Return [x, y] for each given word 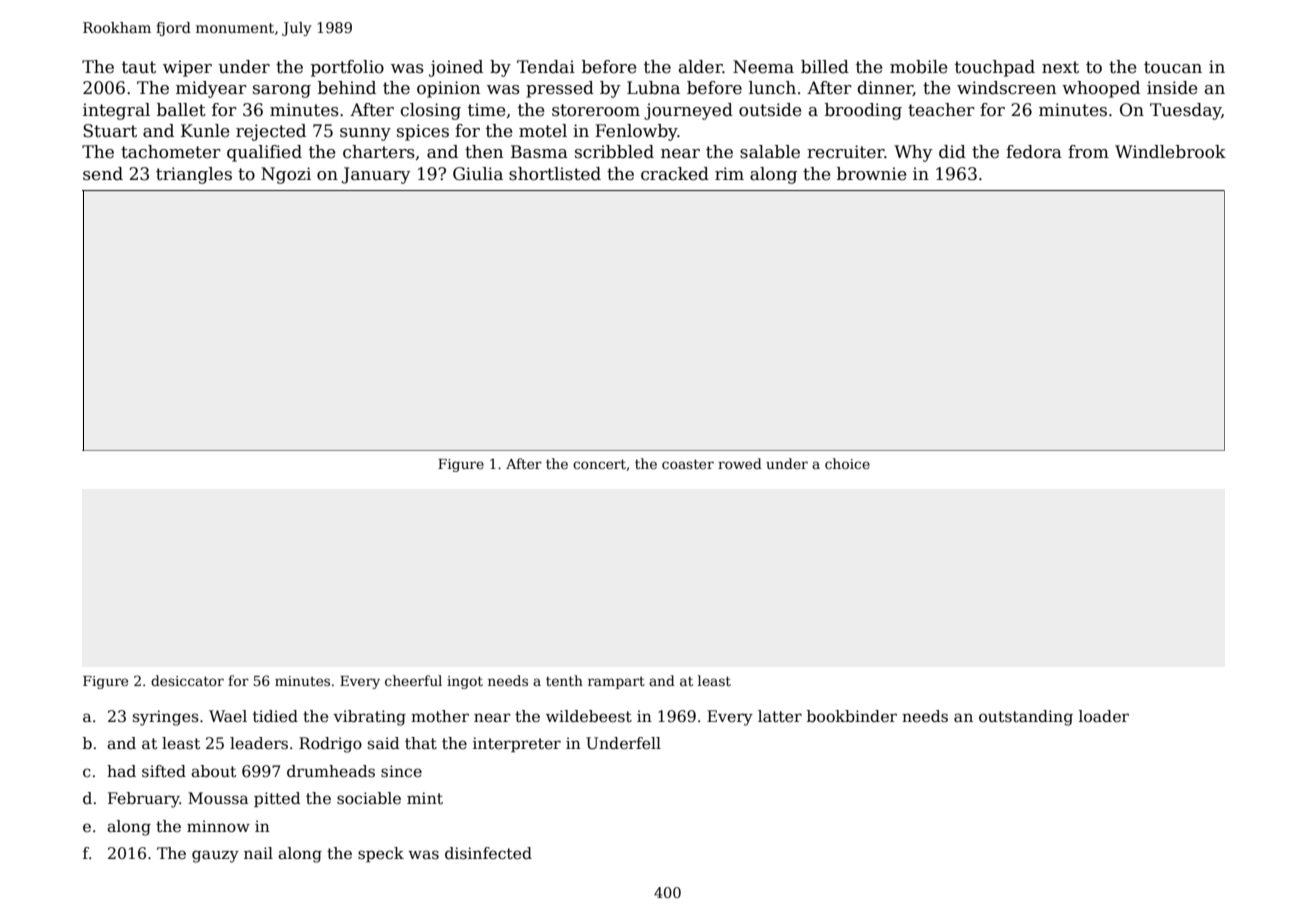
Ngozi [286, 175]
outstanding [1026, 718]
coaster [688, 464]
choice [847, 463]
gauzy [215, 856]
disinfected [488, 853]
